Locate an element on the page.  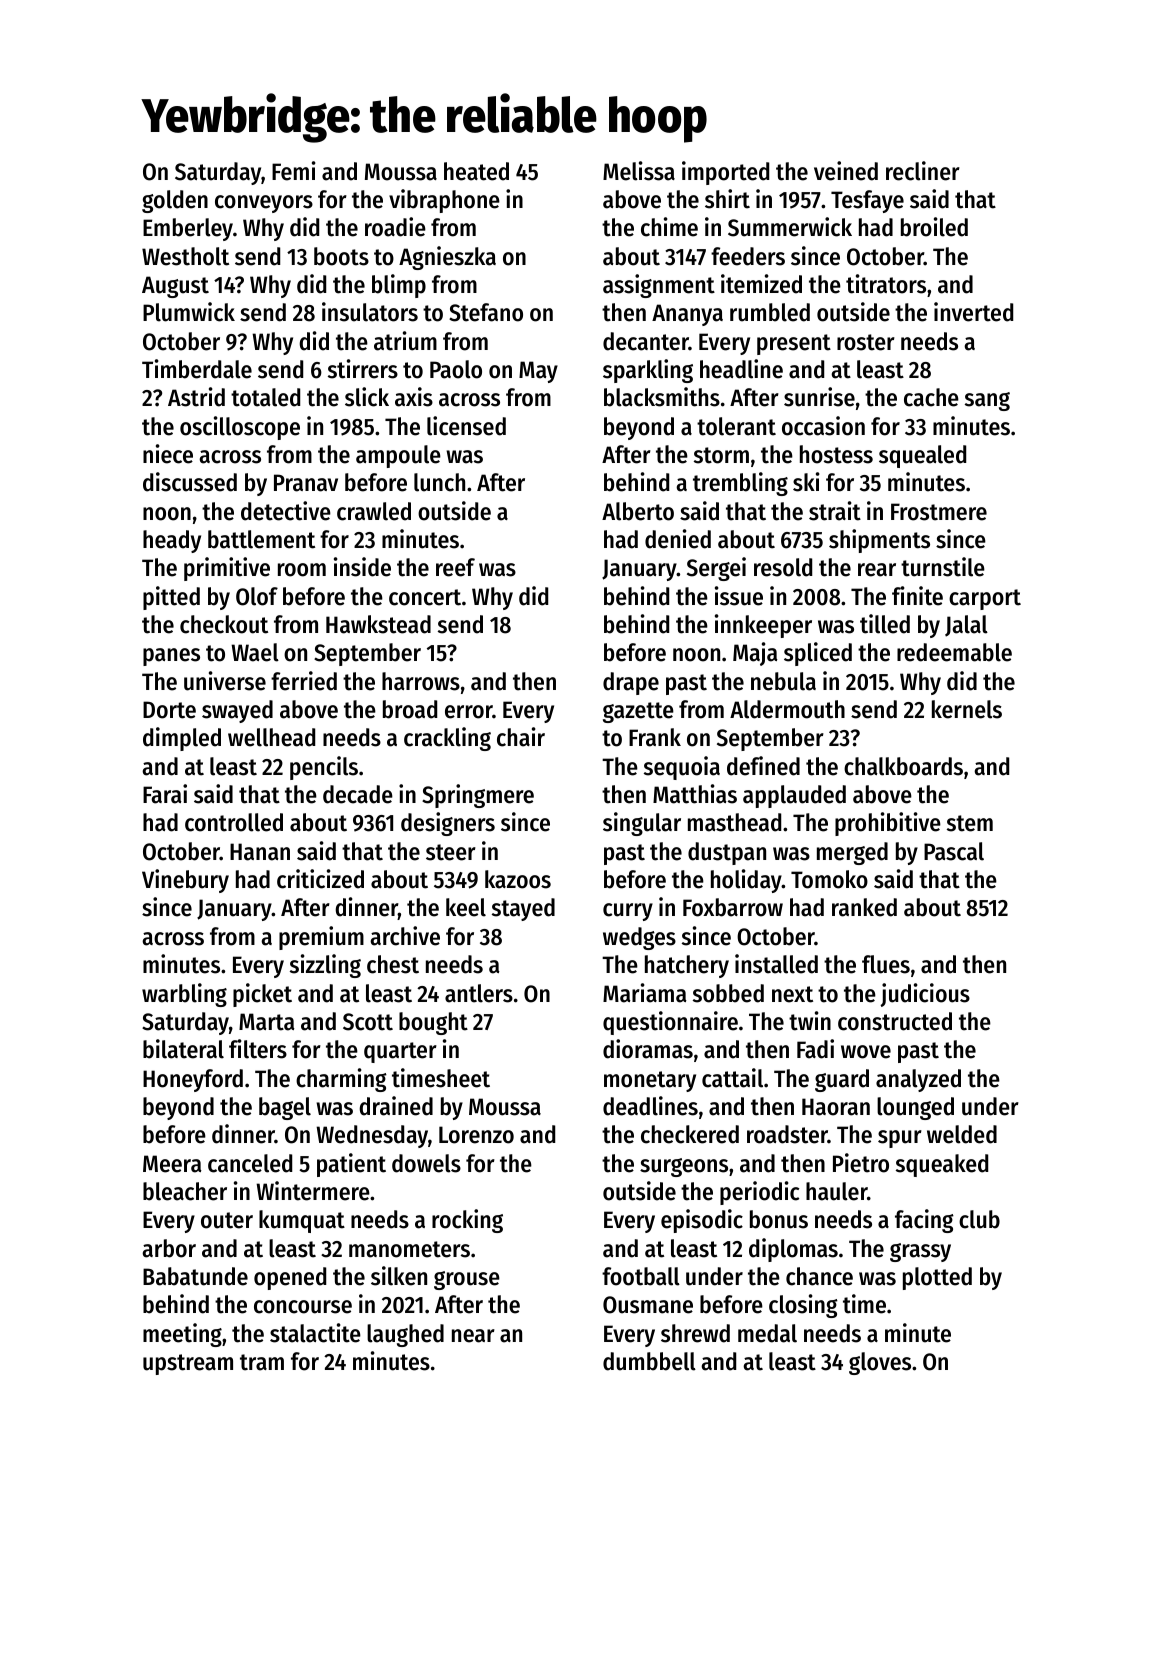
pencils is located at coordinates (324, 768).
